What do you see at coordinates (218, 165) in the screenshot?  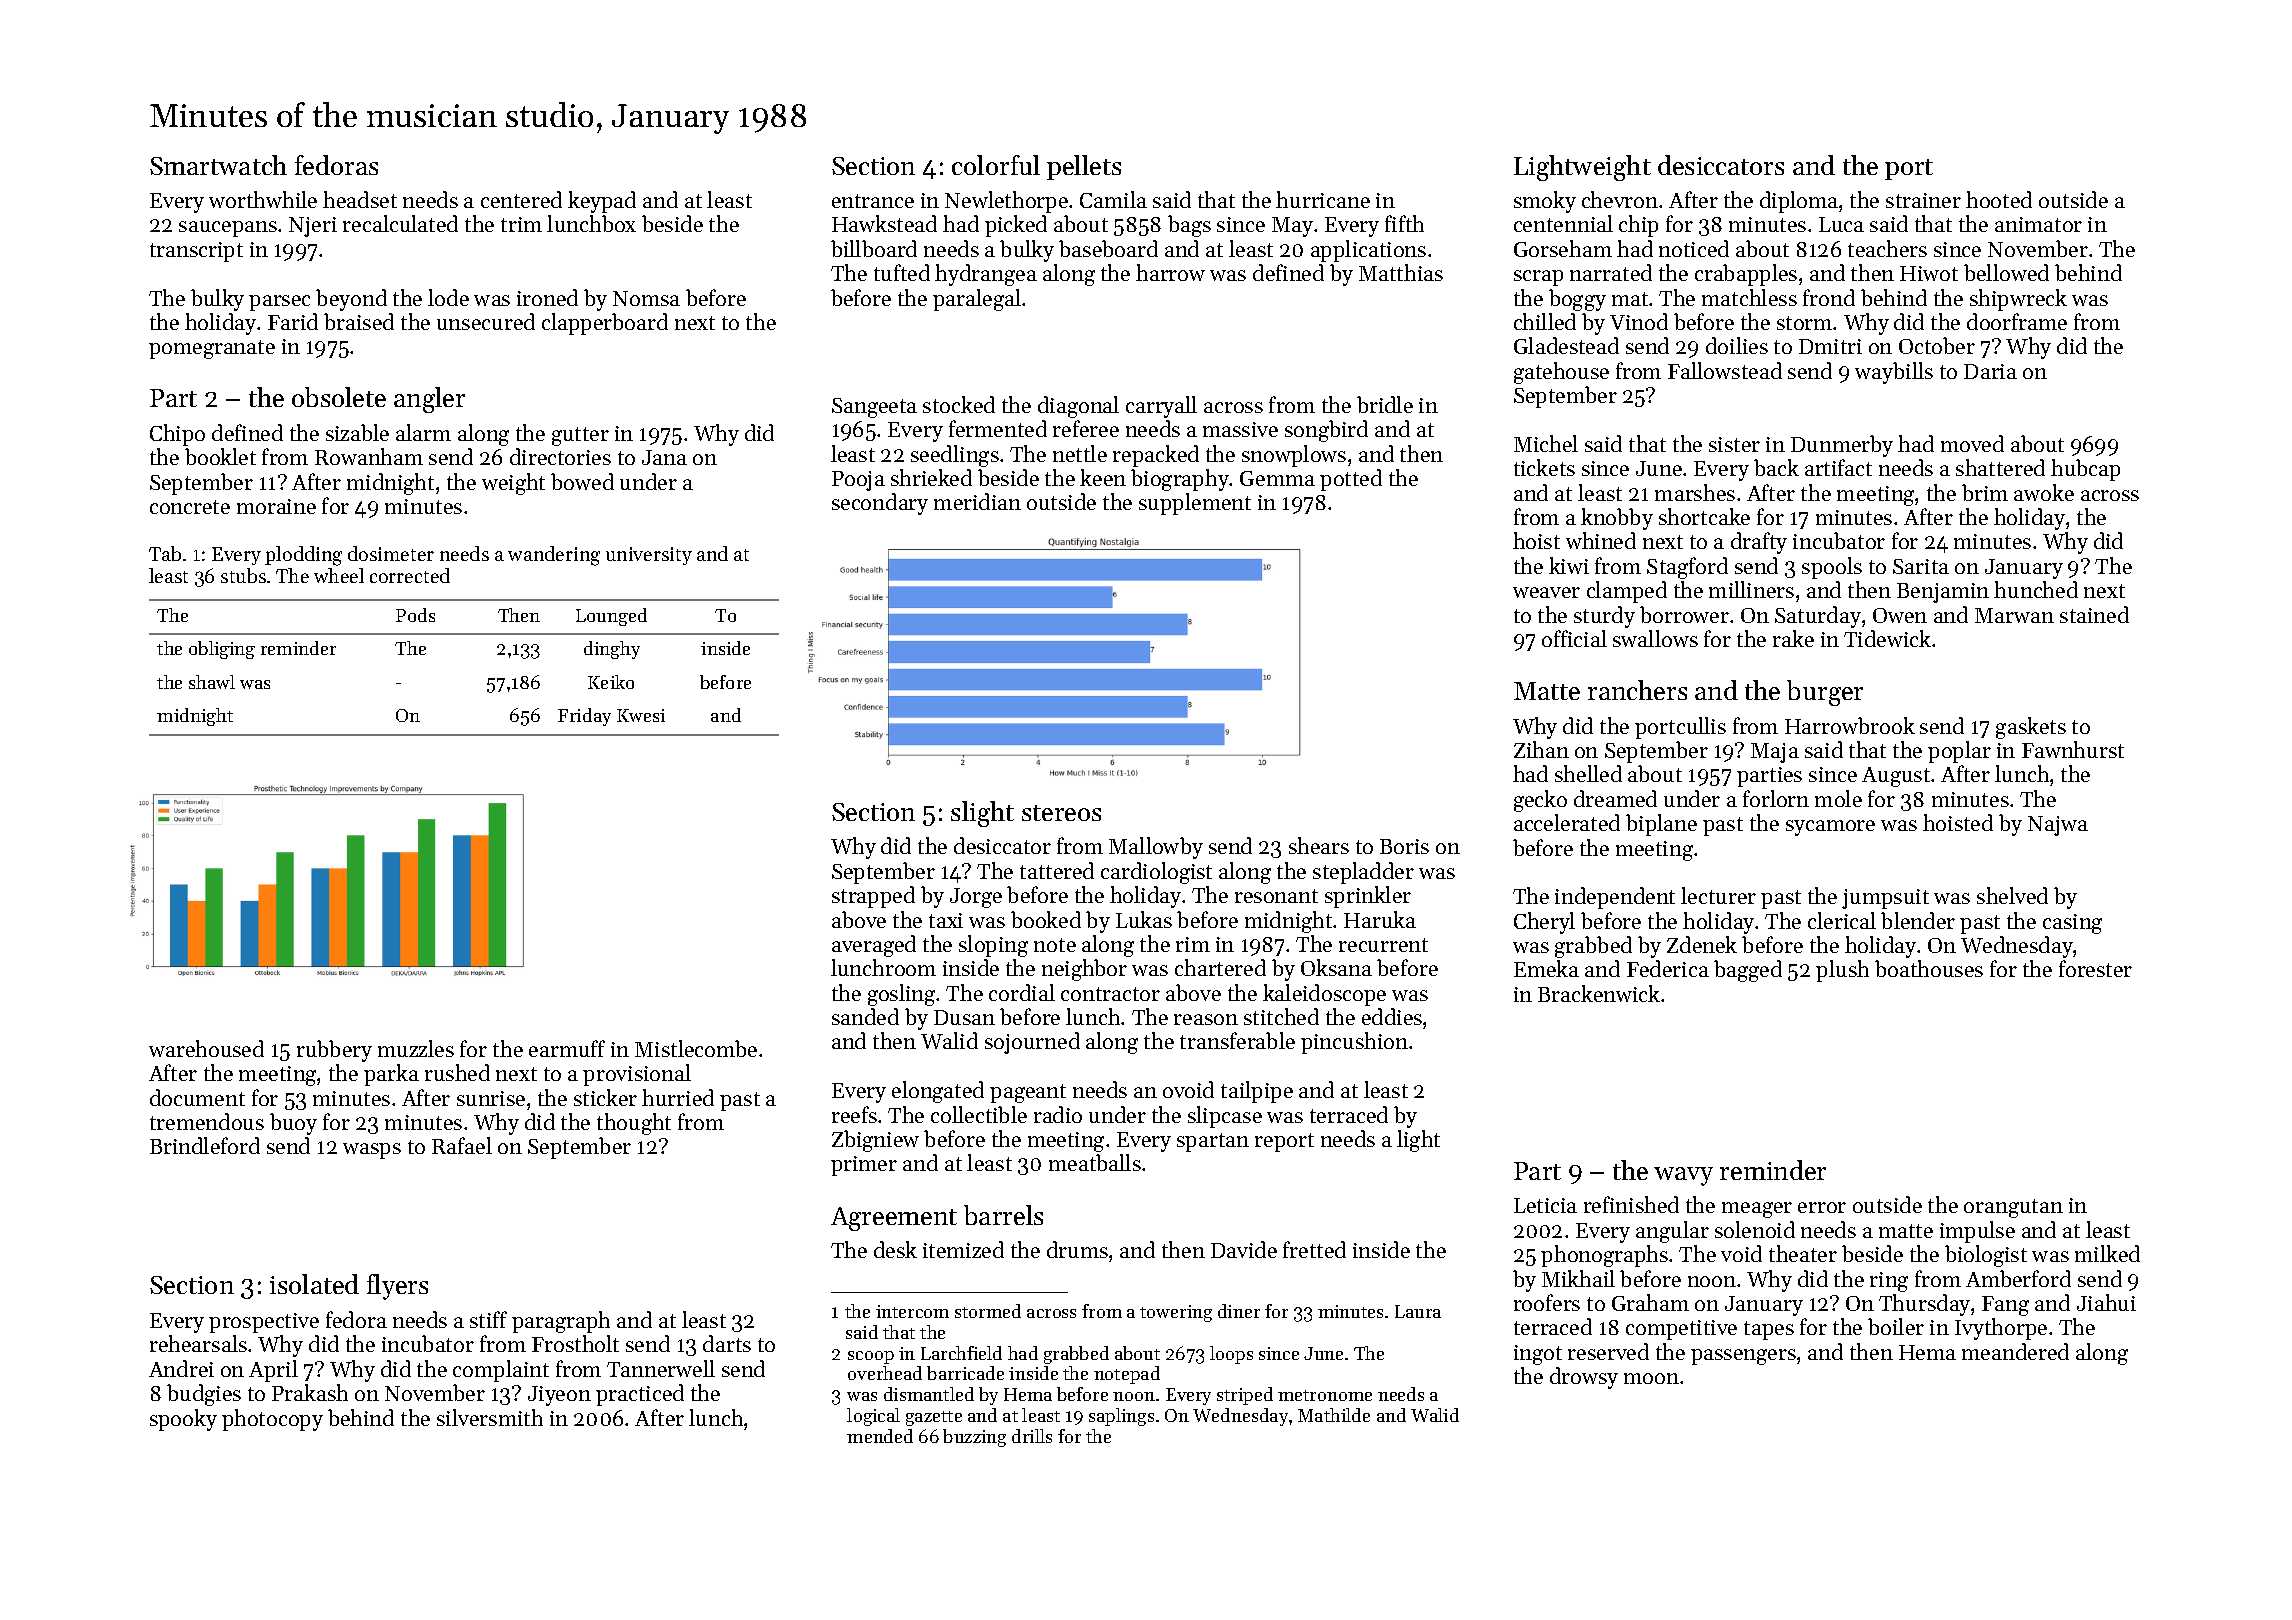 I see `Smartwatch` at bounding box center [218, 165].
